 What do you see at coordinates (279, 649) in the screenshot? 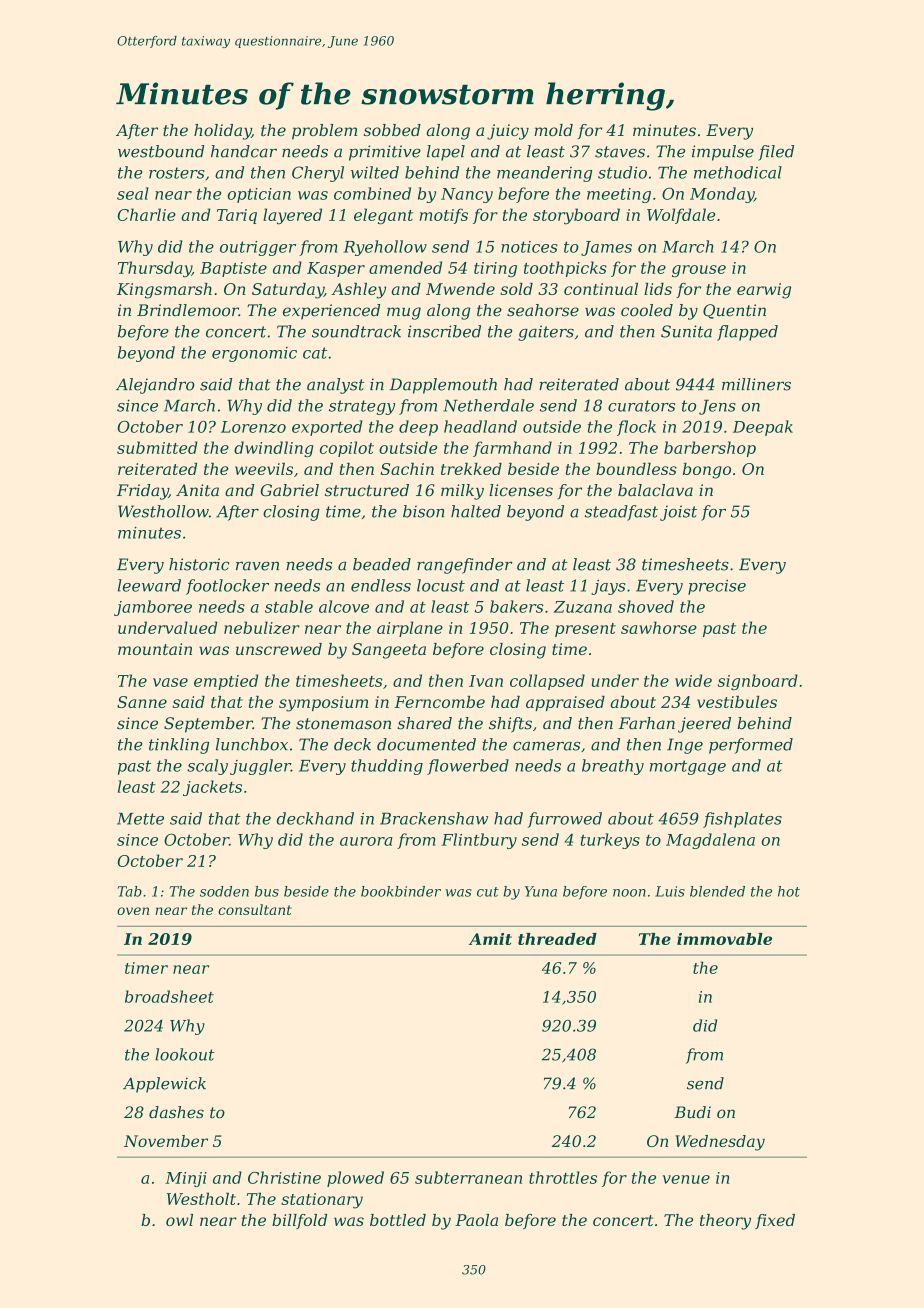
I see `unscrewed` at bounding box center [279, 649].
